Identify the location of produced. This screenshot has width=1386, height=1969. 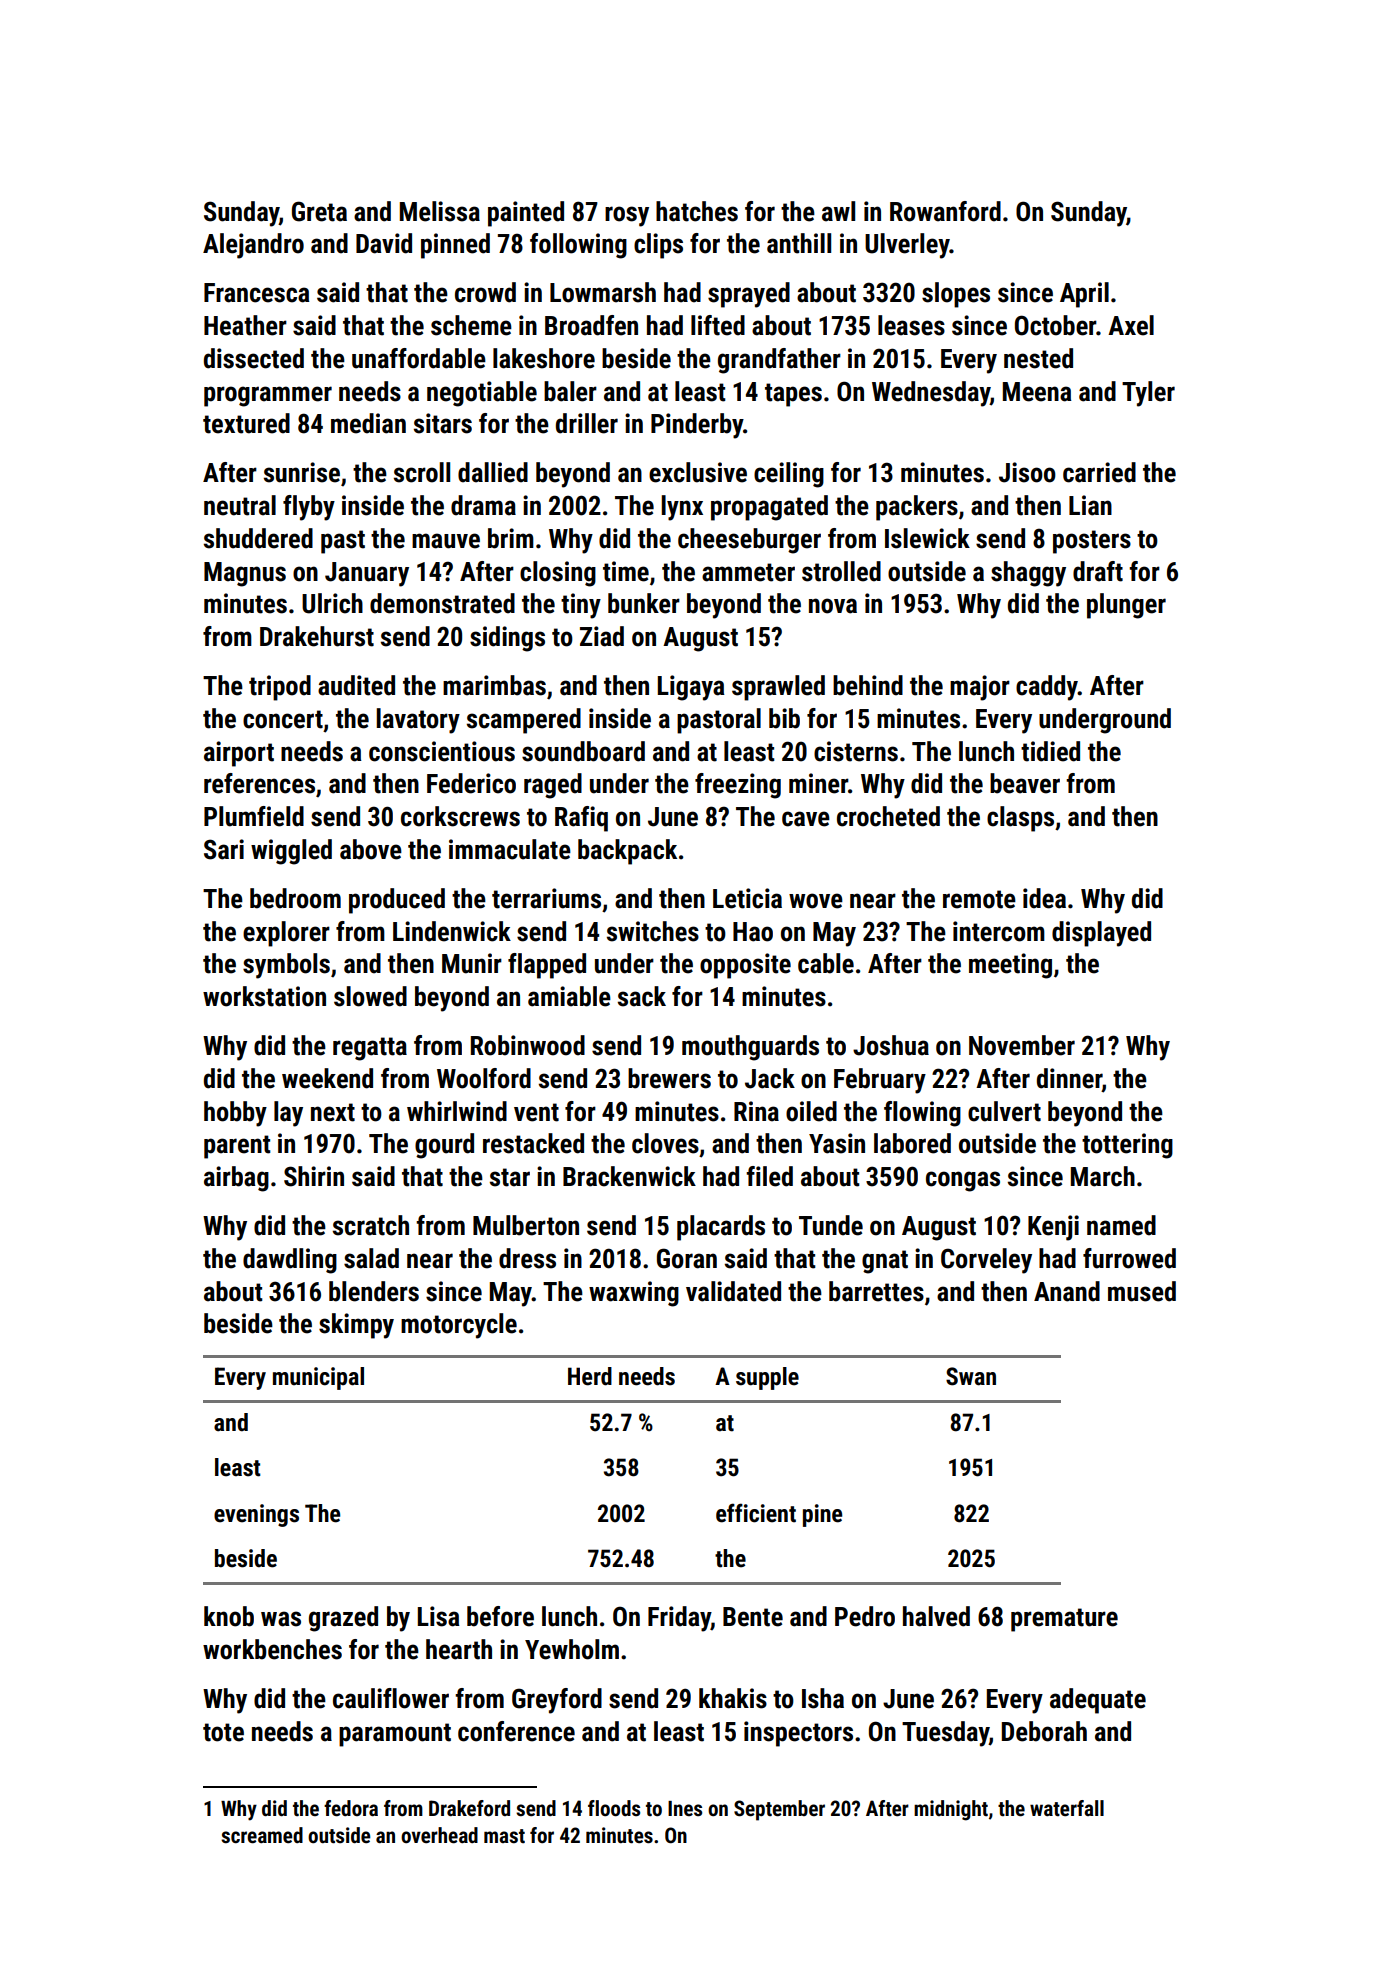
(397, 901).
